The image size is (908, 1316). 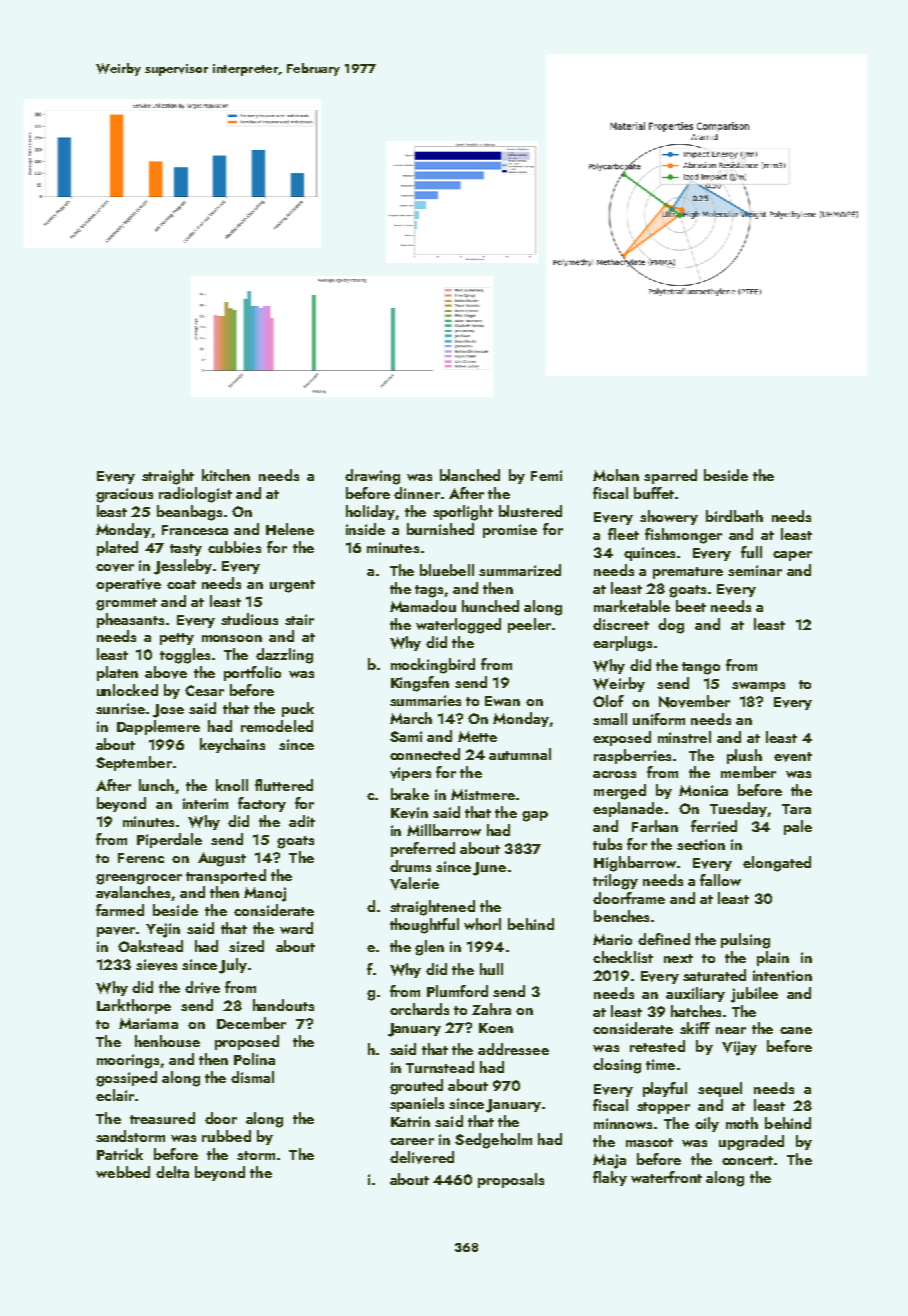 What do you see at coordinates (444, 830) in the screenshot?
I see `Millbarrow` at bounding box center [444, 830].
